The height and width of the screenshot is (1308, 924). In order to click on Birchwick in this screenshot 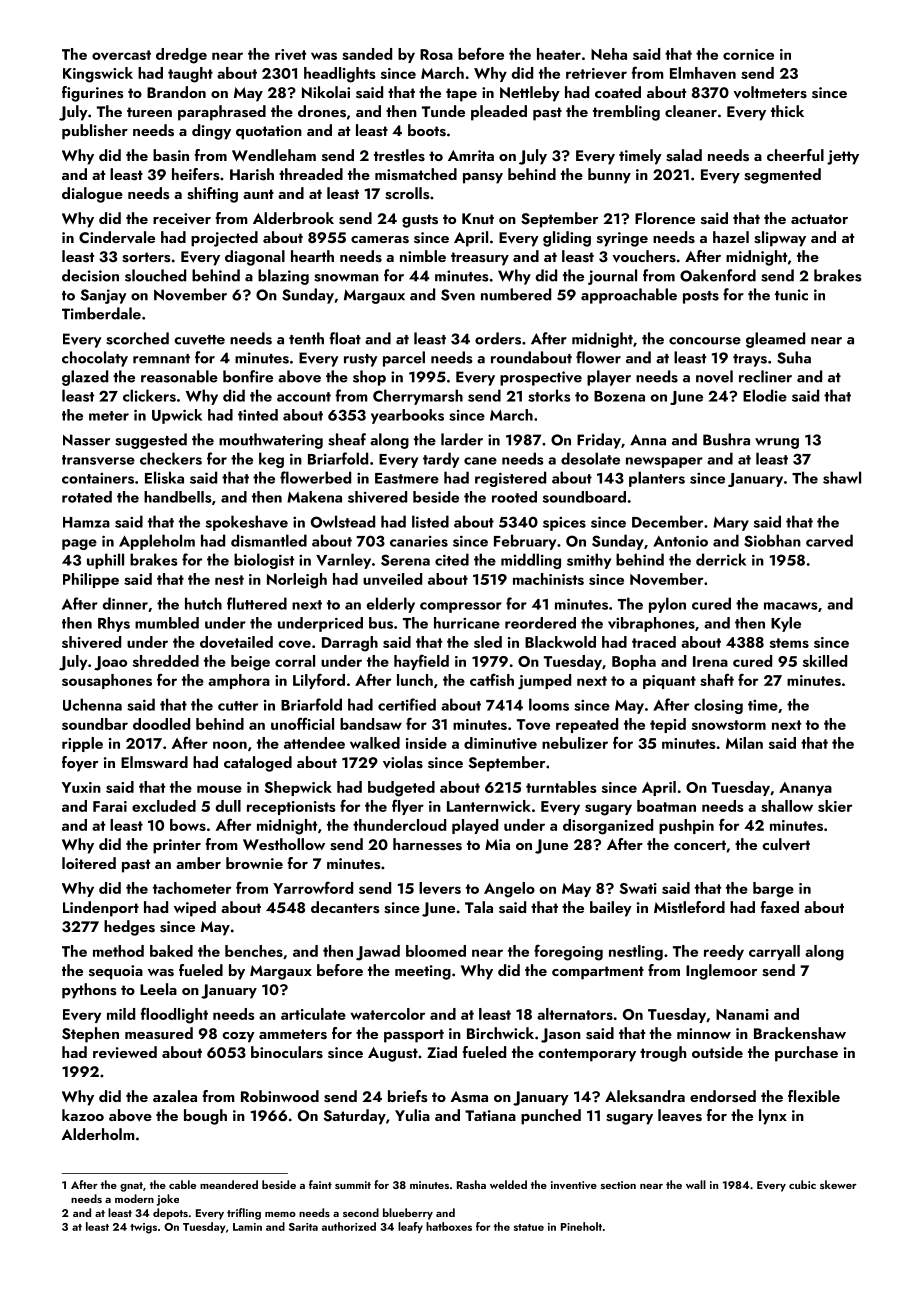, I will do `click(500, 1033)`.
